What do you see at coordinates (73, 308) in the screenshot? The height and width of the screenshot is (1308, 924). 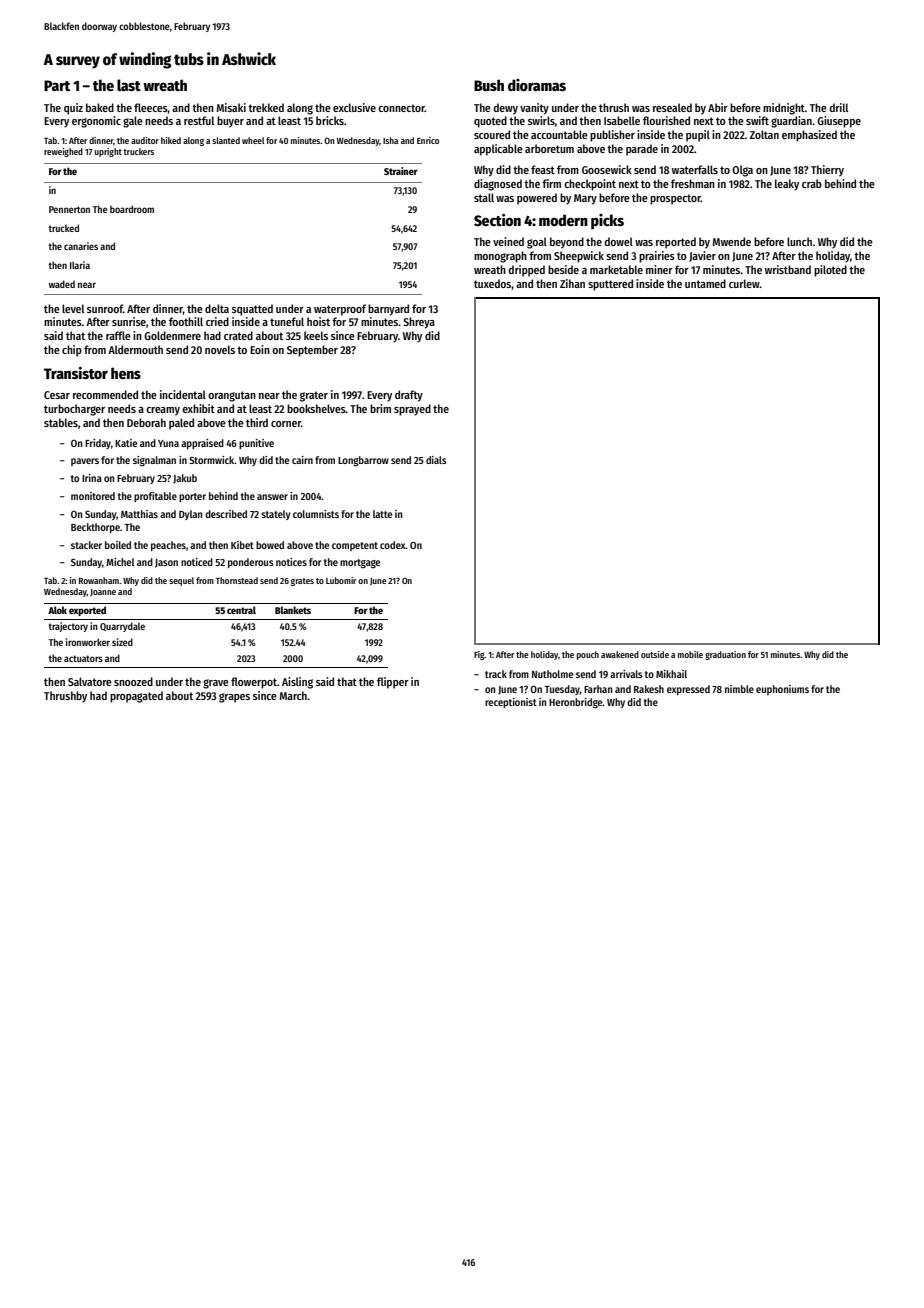 I see `level` at bounding box center [73, 308].
